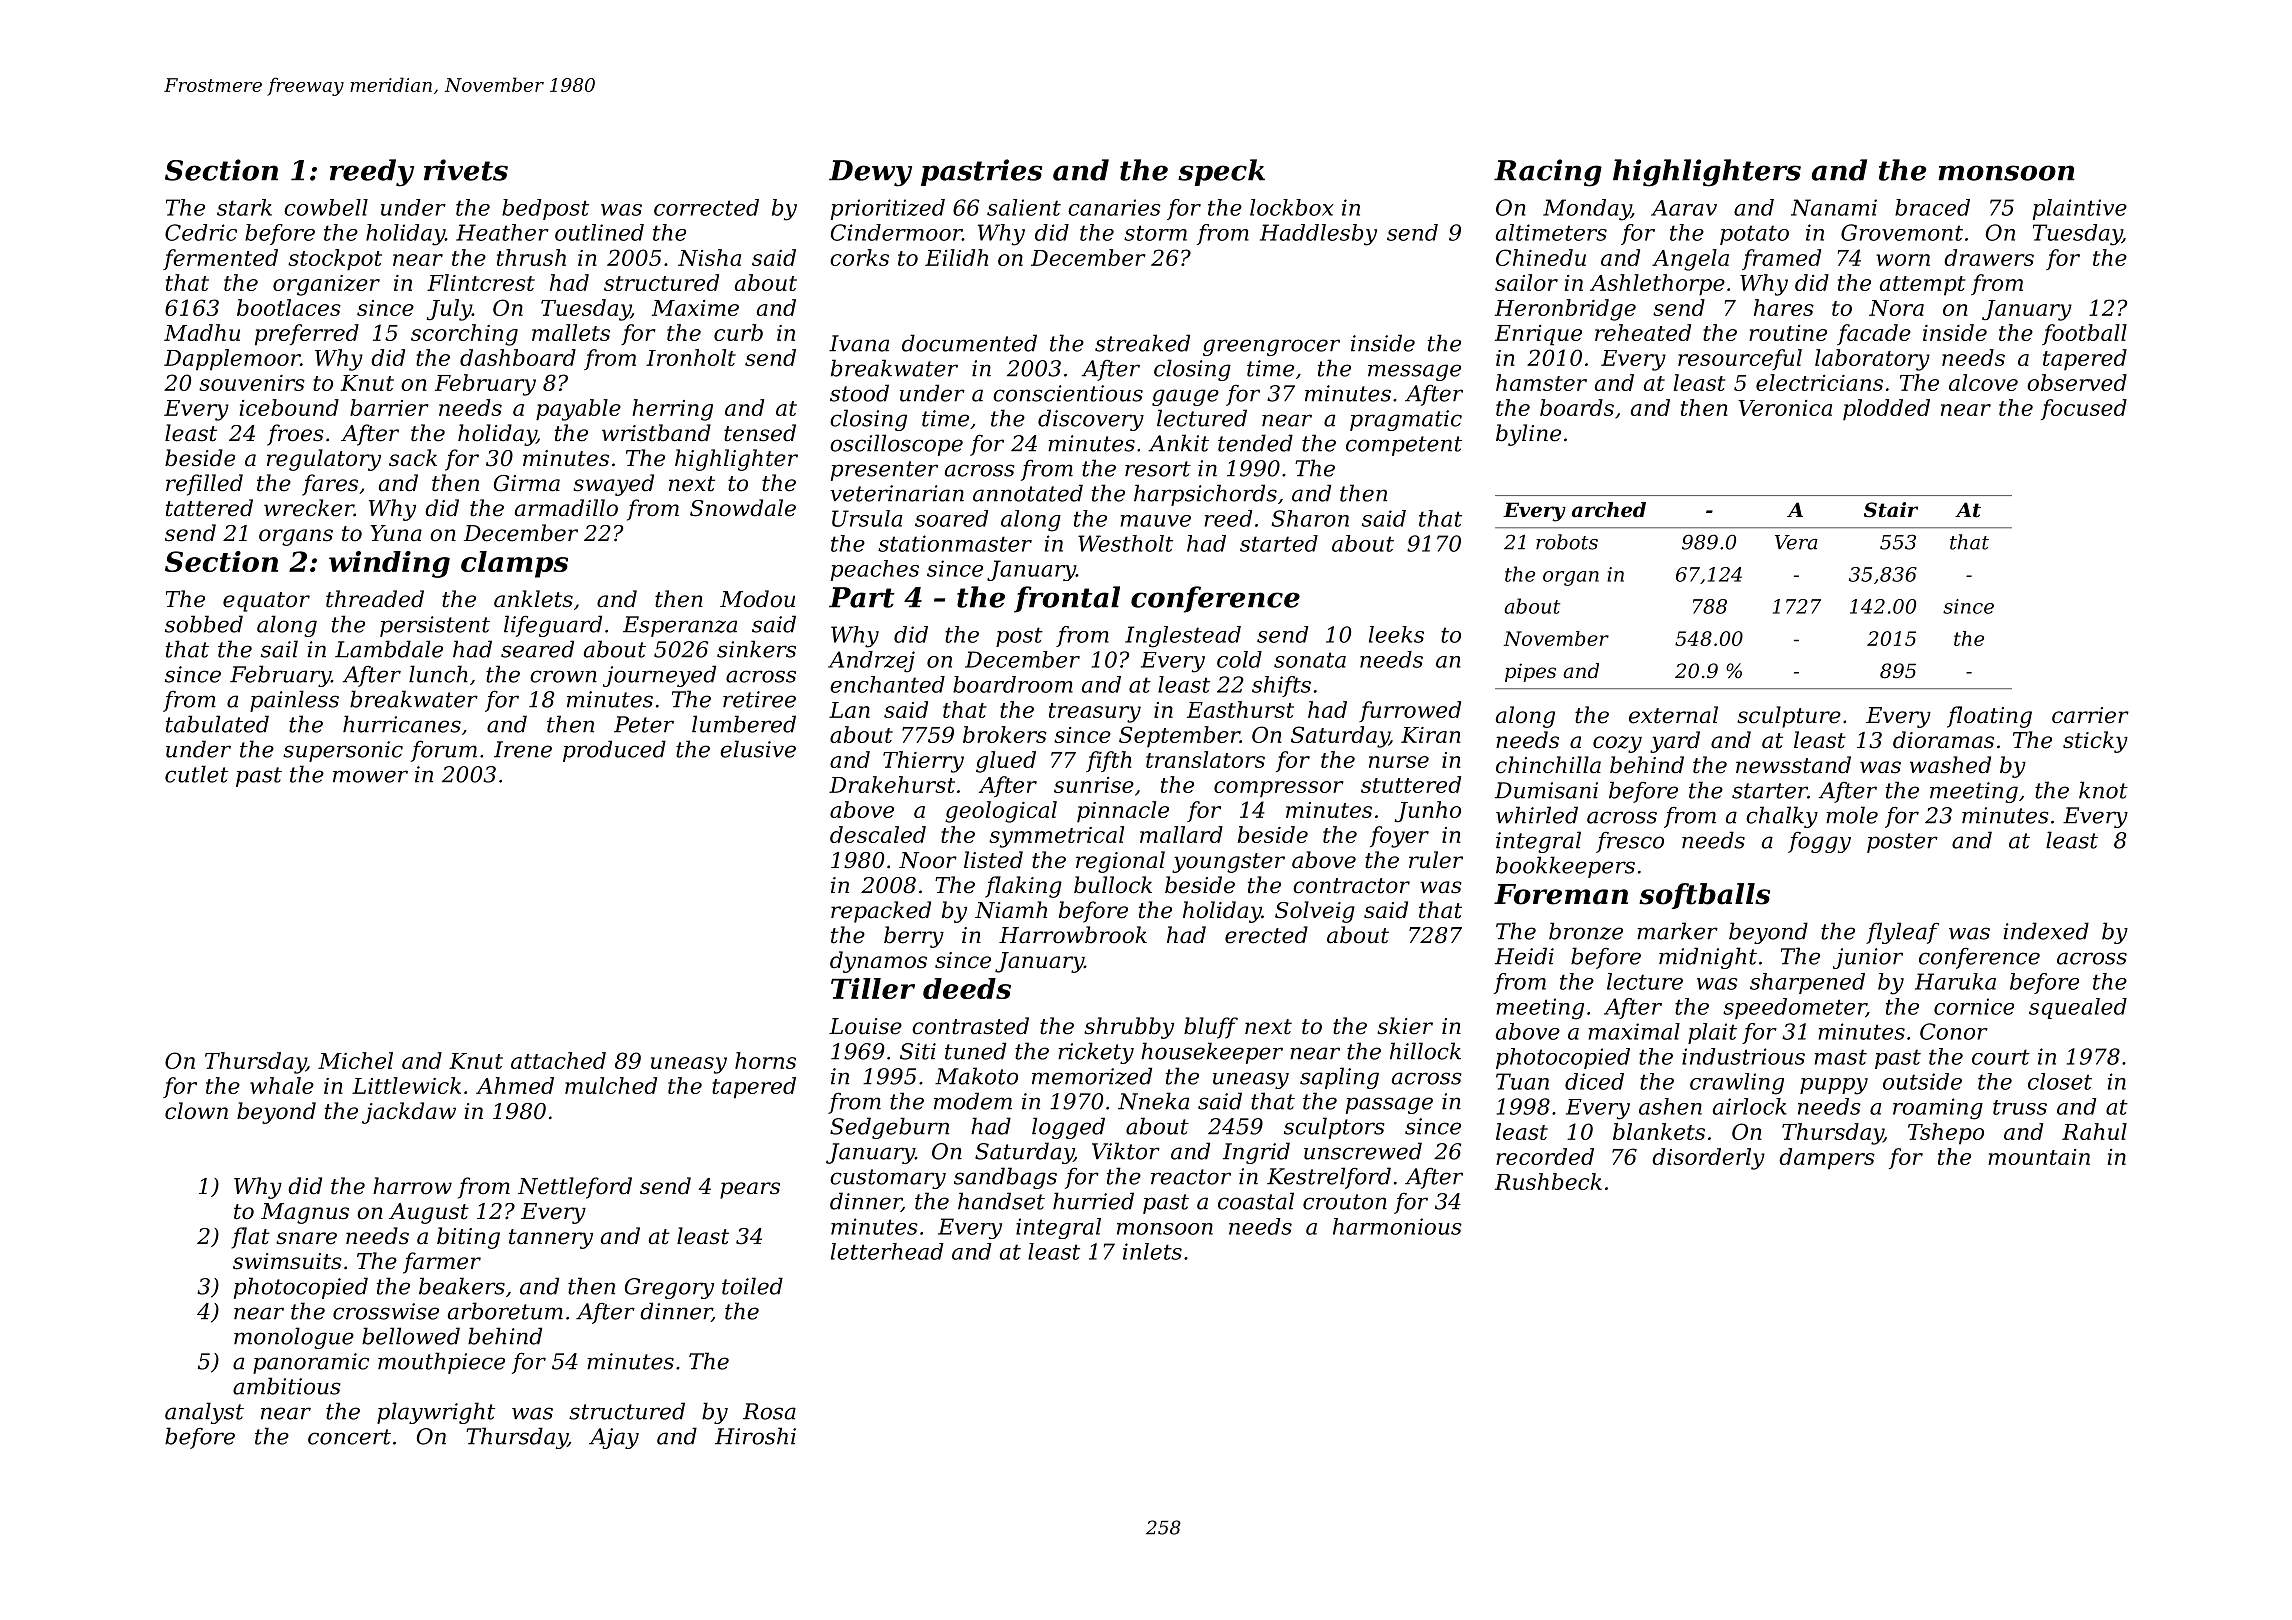 The width and height of the image is (2292, 1620). What do you see at coordinates (859, 343) in the image?
I see `Ivana` at bounding box center [859, 343].
